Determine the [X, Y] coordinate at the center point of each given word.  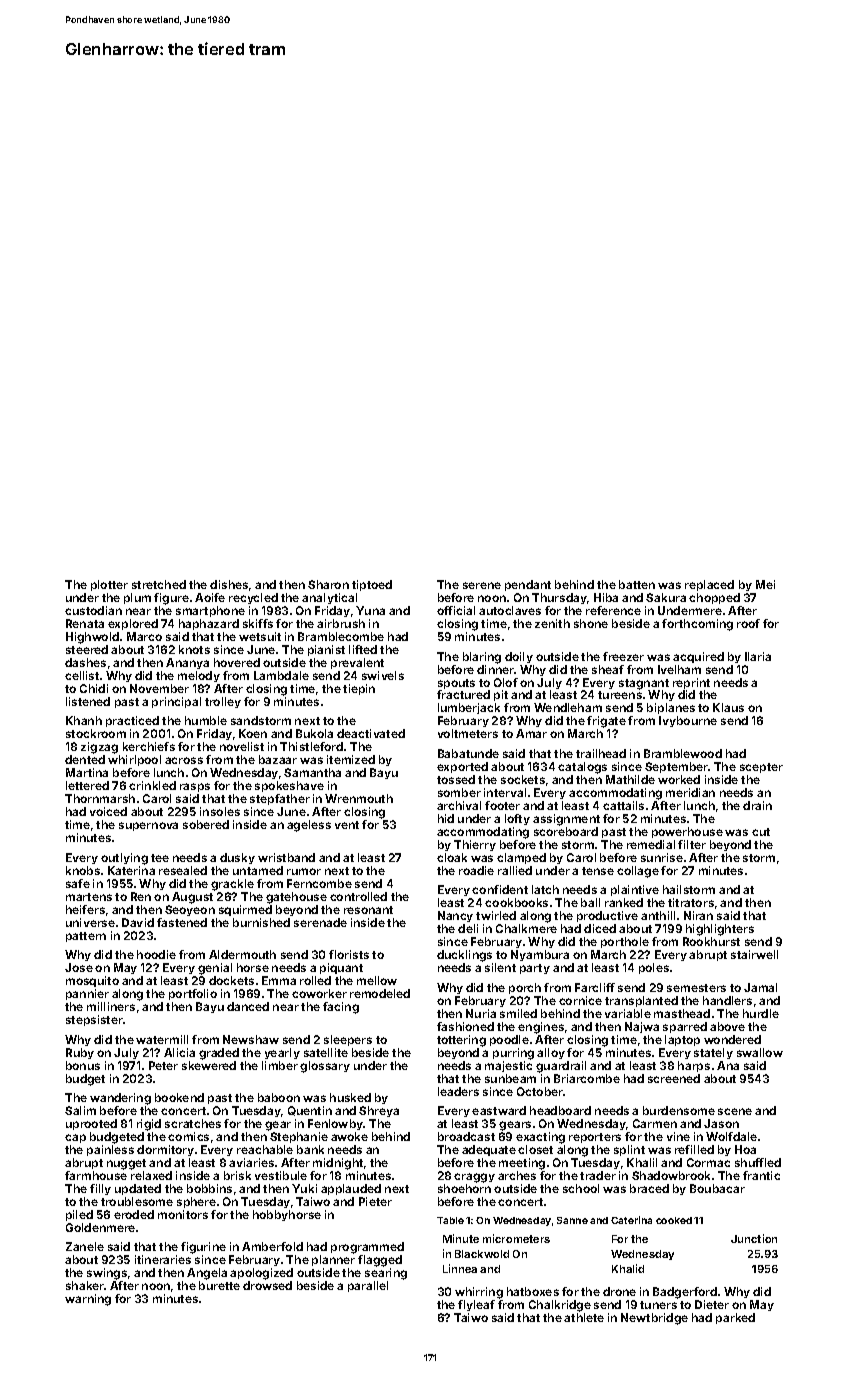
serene [482, 585]
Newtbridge [654, 1319]
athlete [584, 1317]
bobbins [209, 1188]
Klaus [728, 707]
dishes [229, 584]
